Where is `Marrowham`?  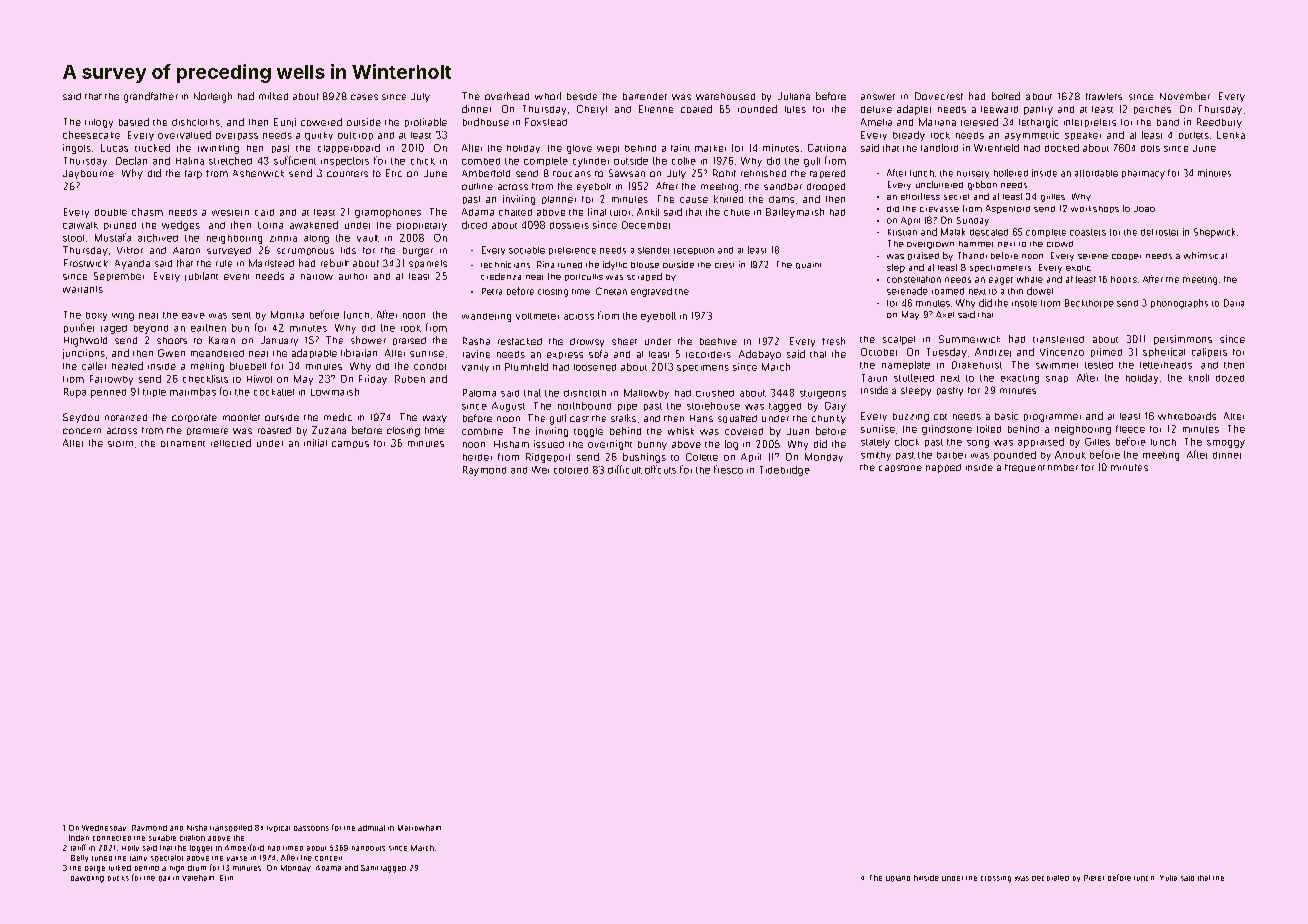
Marrowham is located at coordinates (419, 828).
